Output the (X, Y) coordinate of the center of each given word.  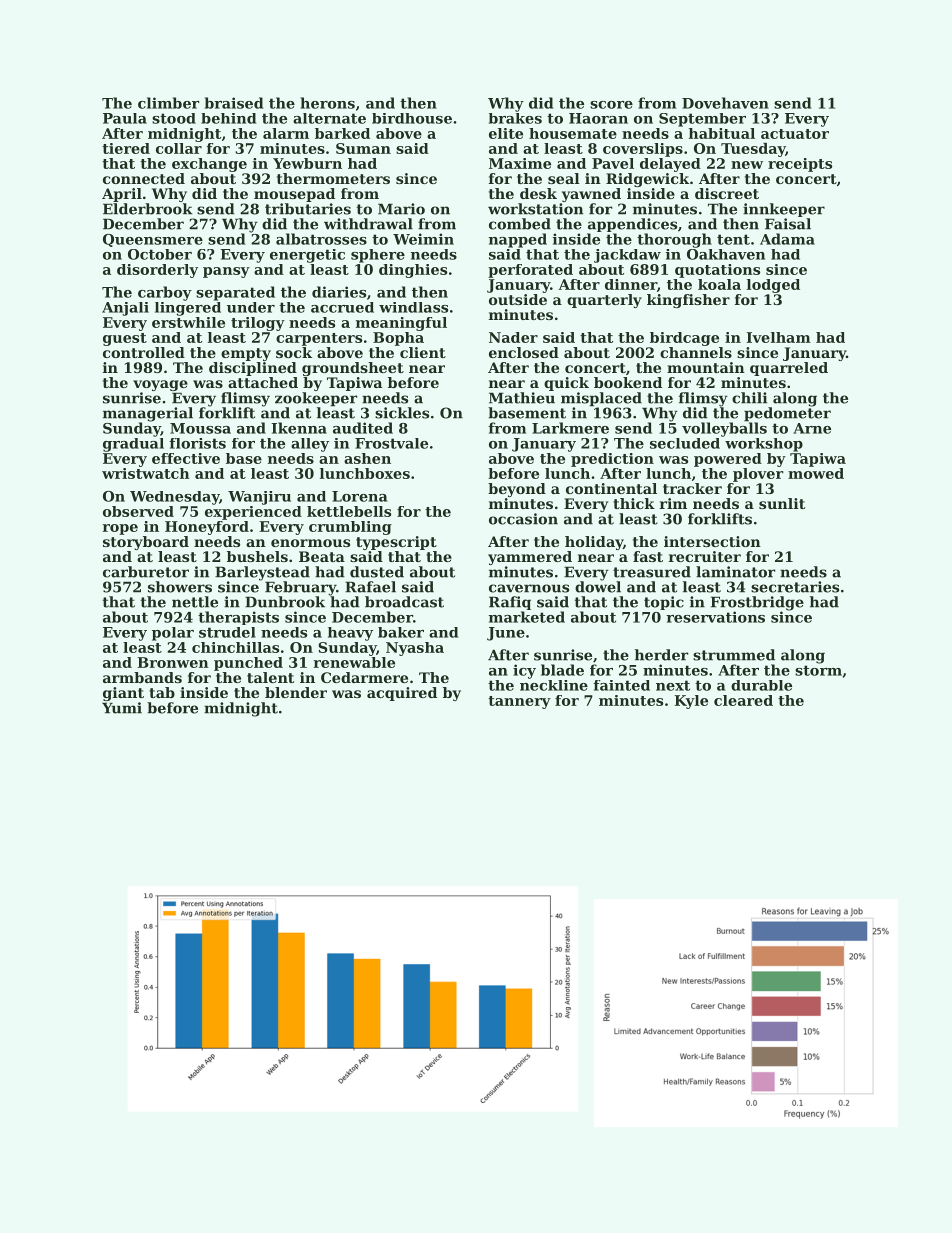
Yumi (122, 708)
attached (263, 382)
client (423, 352)
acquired (402, 694)
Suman (363, 148)
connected (144, 178)
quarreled (789, 369)
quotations (717, 271)
